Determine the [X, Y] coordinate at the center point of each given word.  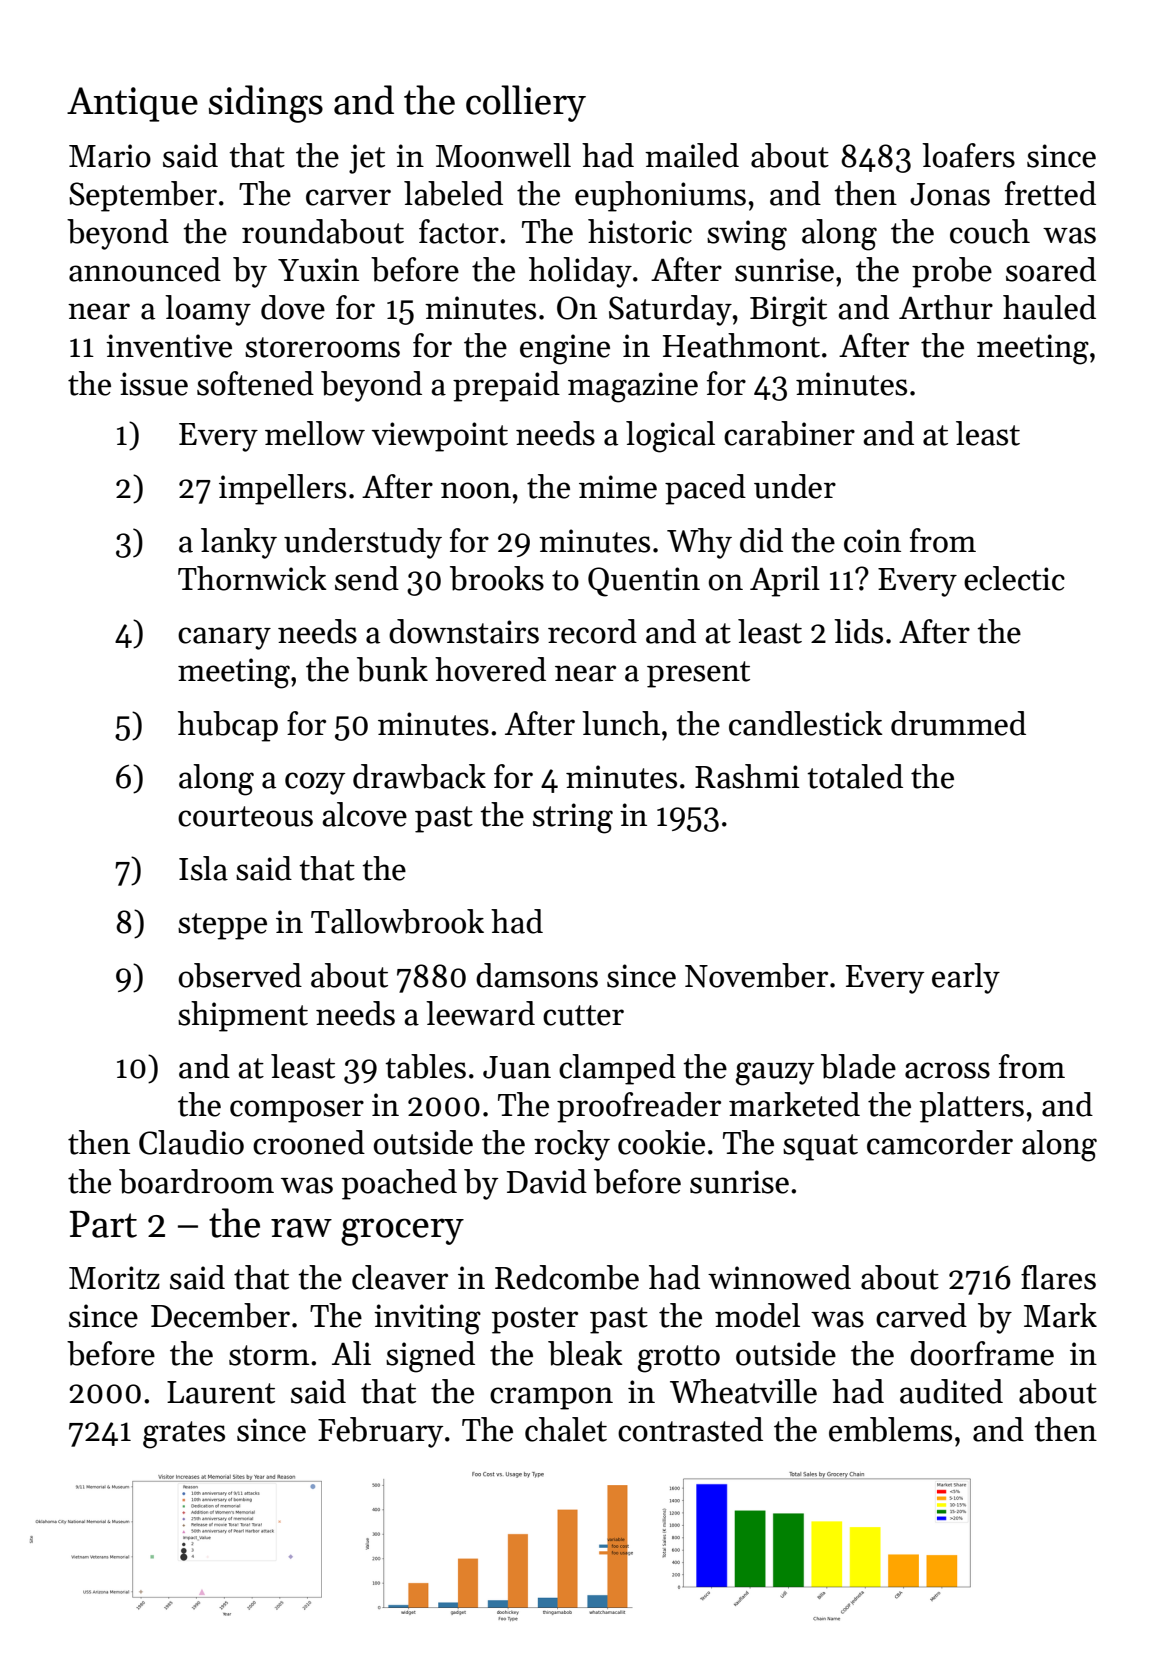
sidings [266, 104]
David [547, 1181]
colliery [526, 103]
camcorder [940, 1142]
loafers [968, 155]
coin [872, 541]
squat [820, 1147]
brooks [497, 578]
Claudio [191, 1142]
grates [184, 1435]
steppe [222, 926]
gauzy [775, 1074]
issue [154, 384]
